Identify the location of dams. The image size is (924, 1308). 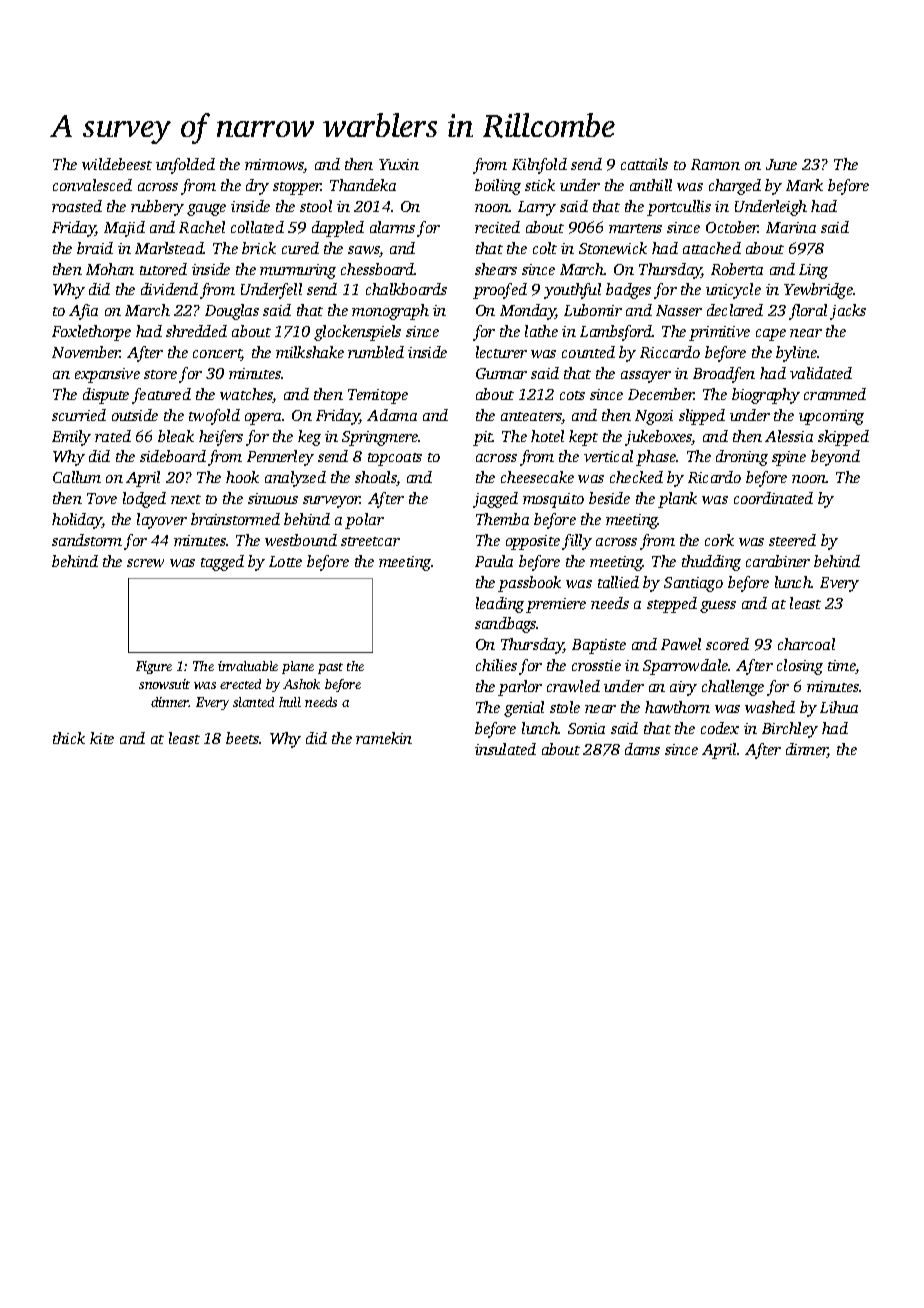
(642, 749).
